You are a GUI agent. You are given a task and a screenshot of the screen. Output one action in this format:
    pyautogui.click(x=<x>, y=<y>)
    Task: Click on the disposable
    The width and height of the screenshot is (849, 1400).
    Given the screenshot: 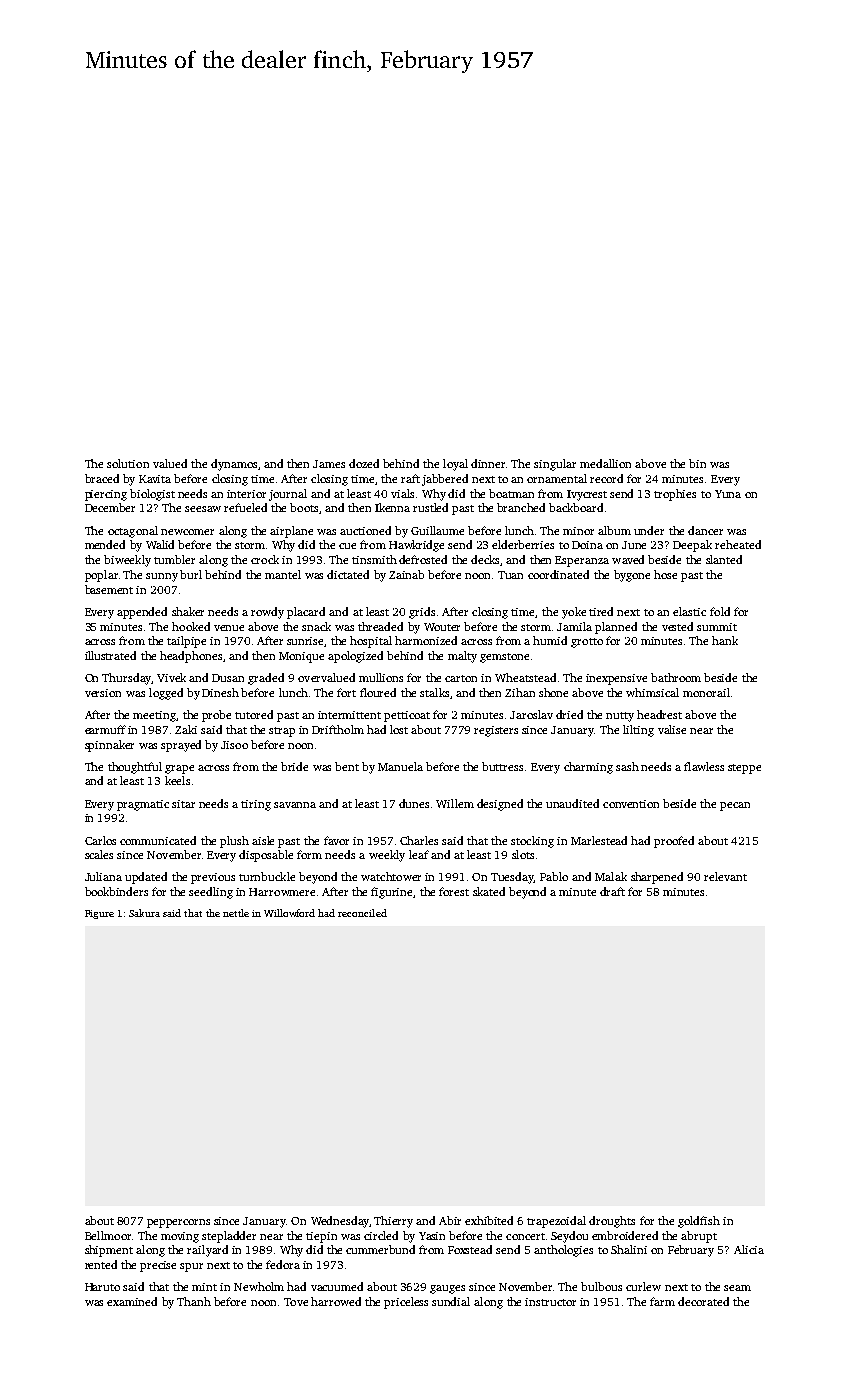 What is the action you would take?
    pyautogui.click(x=266, y=856)
